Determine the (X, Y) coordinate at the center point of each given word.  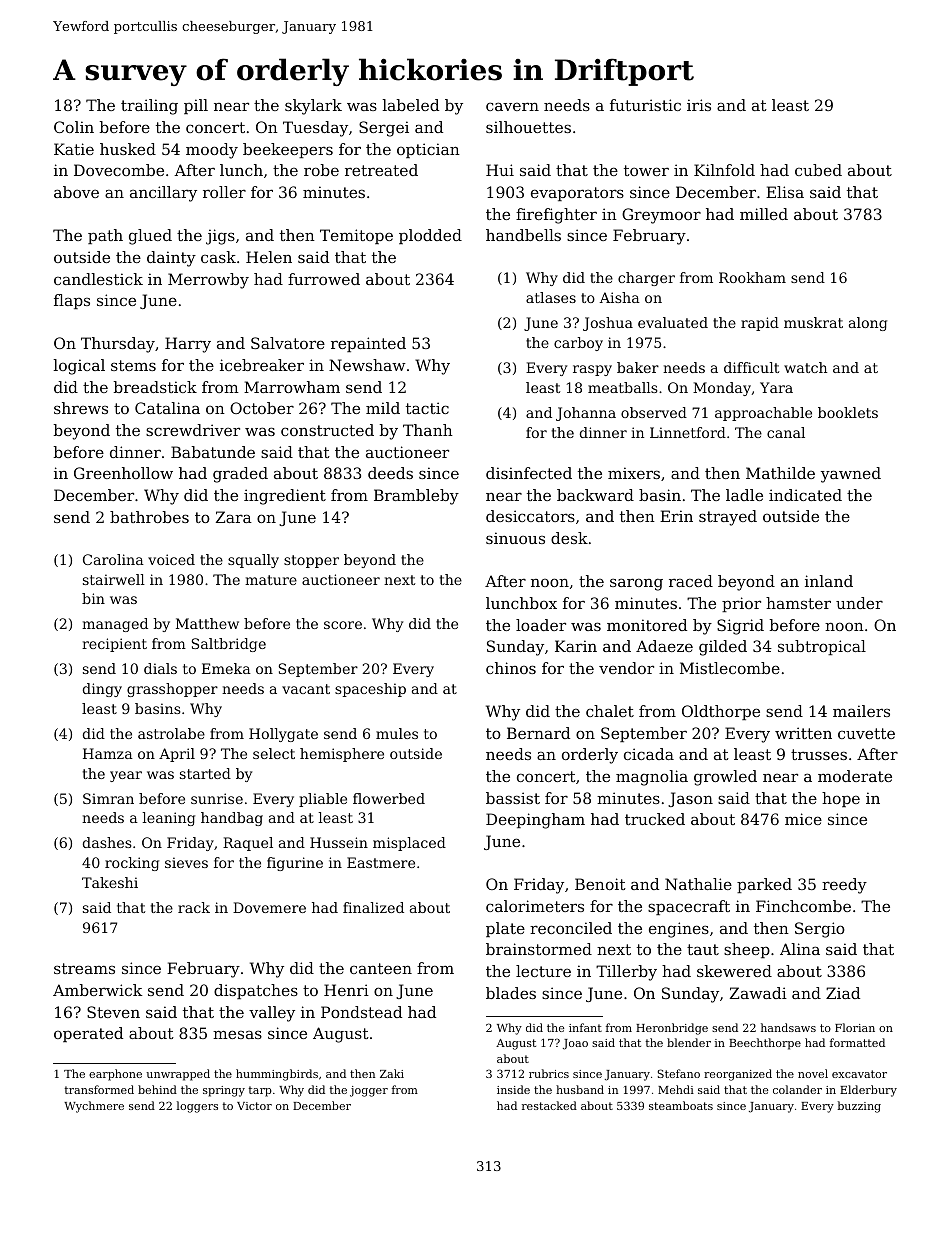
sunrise (217, 798)
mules (397, 733)
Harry (188, 345)
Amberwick (97, 990)
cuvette (866, 733)
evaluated (673, 322)
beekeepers (288, 150)
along (868, 324)
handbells (523, 235)
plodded (430, 236)
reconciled (571, 928)
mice (803, 819)
